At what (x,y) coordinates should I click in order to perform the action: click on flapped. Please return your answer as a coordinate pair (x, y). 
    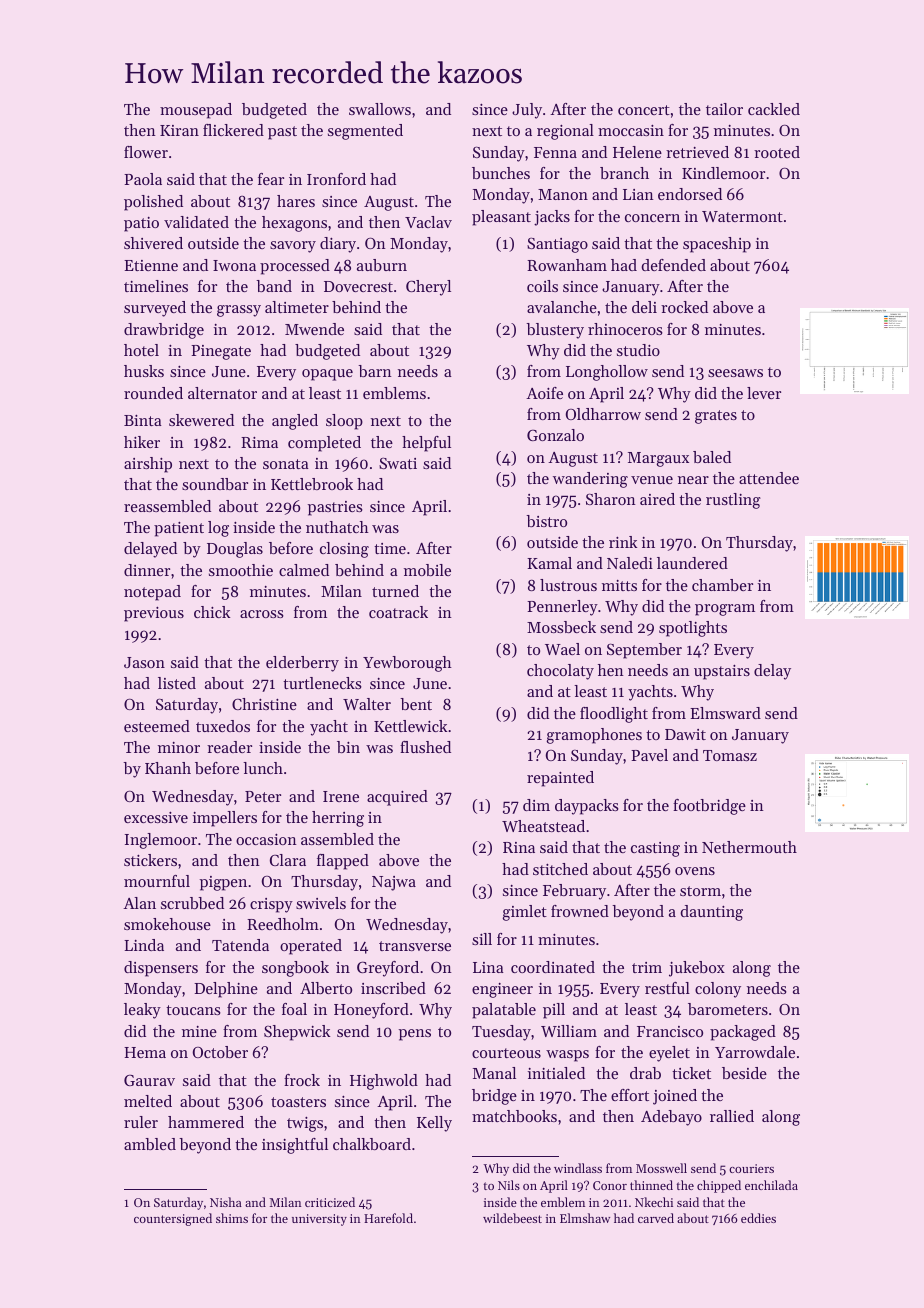
    Looking at the image, I should click on (343, 862).
